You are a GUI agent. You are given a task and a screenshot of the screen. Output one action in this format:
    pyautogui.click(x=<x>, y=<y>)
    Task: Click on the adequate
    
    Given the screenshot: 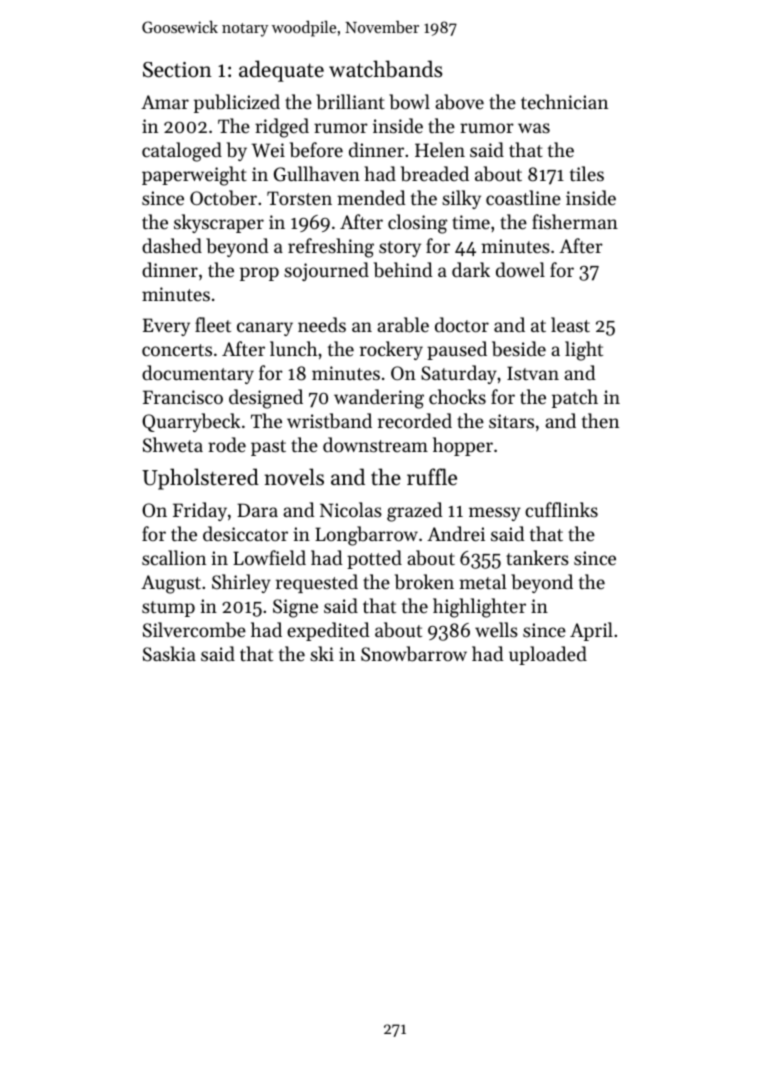 What is the action you would take?
    pyautogui.click(x=281, y=71)
